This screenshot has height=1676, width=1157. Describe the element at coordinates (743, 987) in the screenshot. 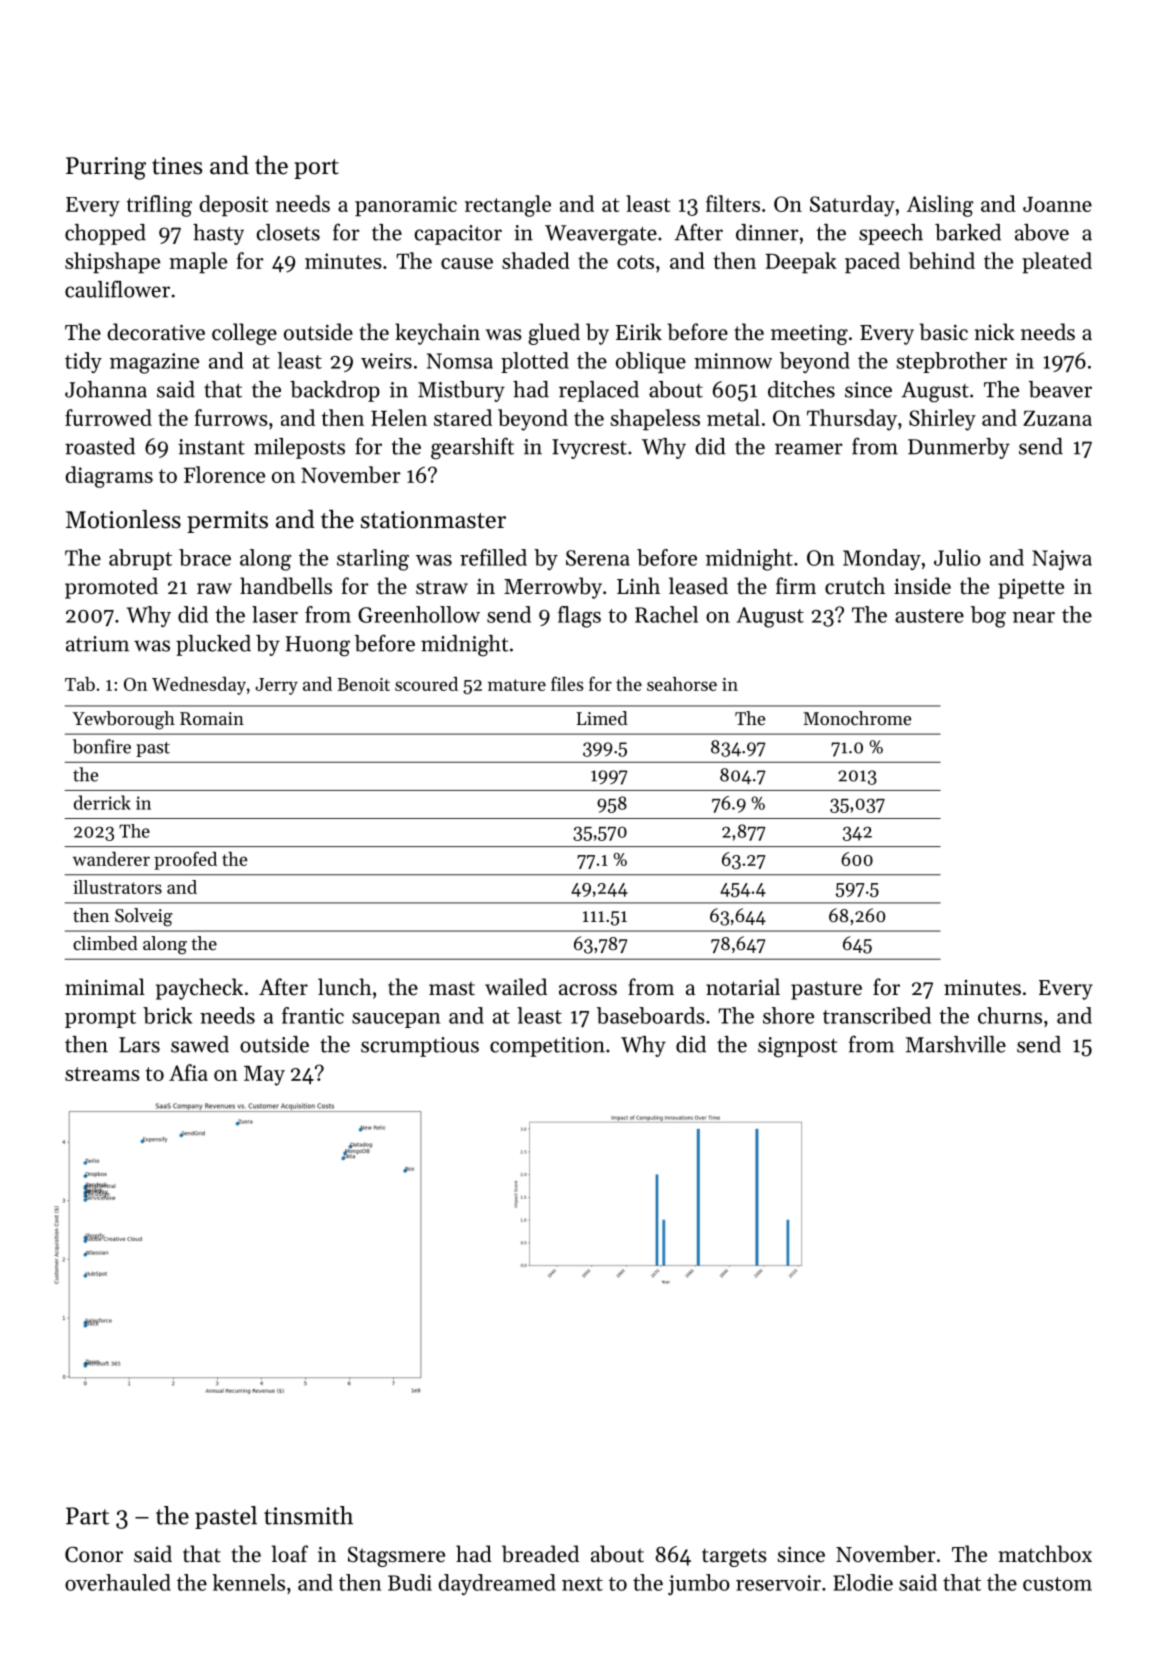

I see `notarial` at that location.
